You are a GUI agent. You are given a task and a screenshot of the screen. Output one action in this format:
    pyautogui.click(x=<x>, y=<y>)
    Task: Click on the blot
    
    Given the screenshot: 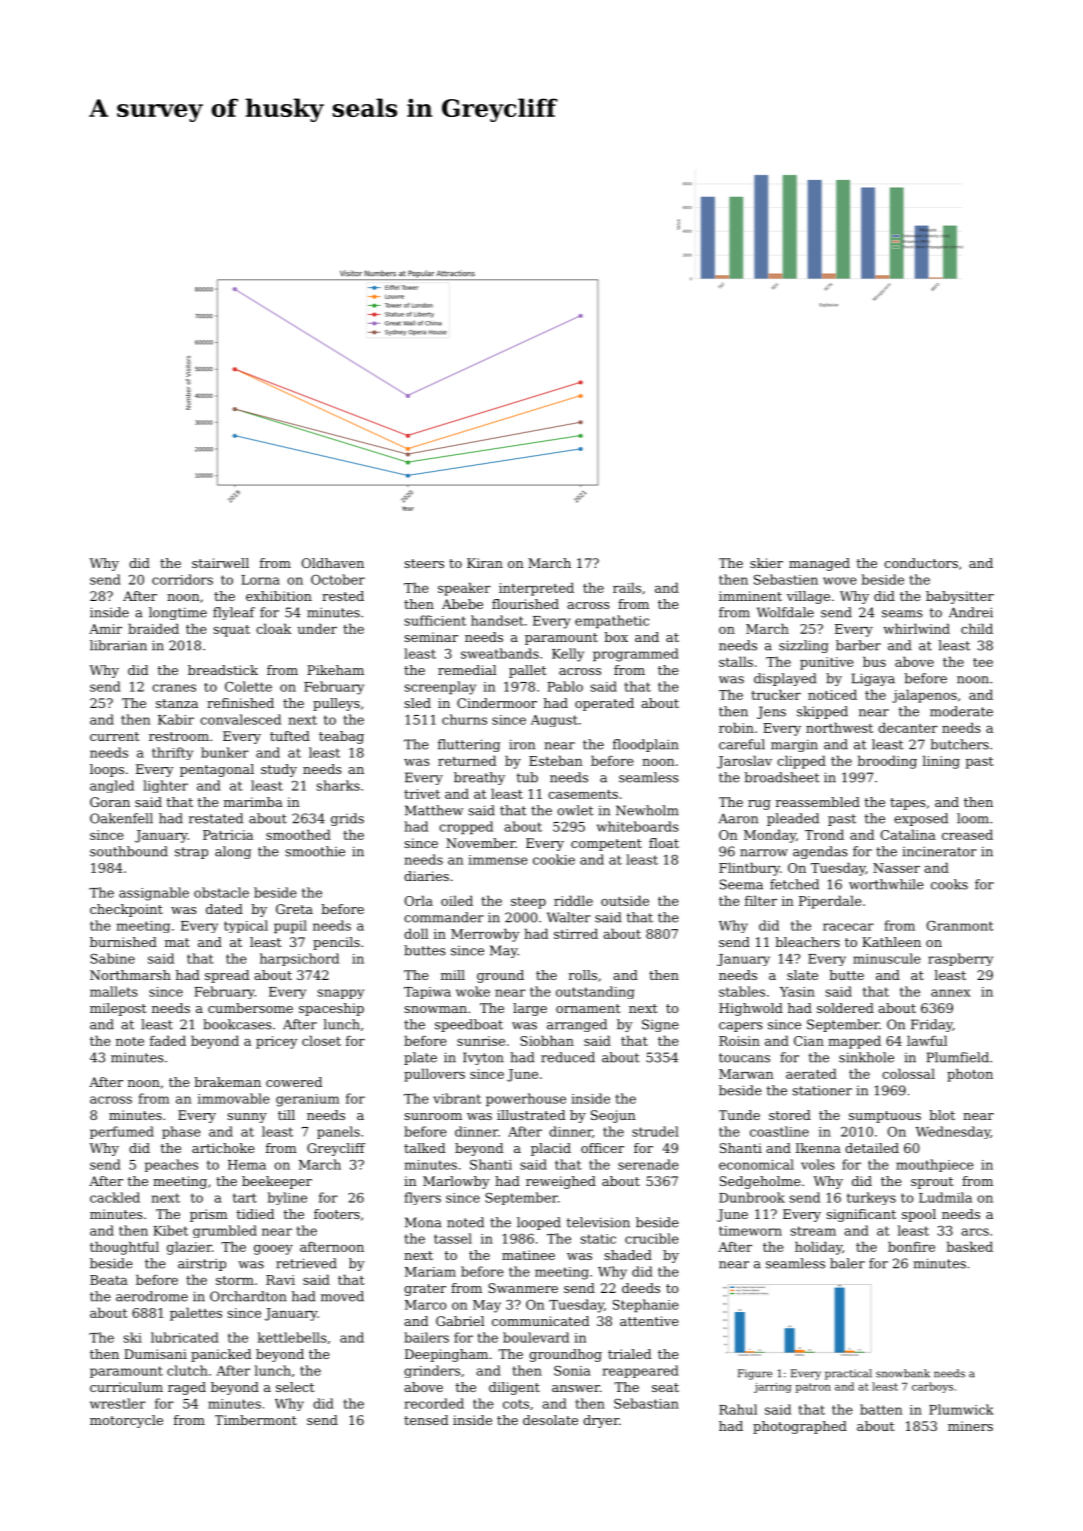 What is the action you would take?
    pyautogui.click(x=942, y=1115)
